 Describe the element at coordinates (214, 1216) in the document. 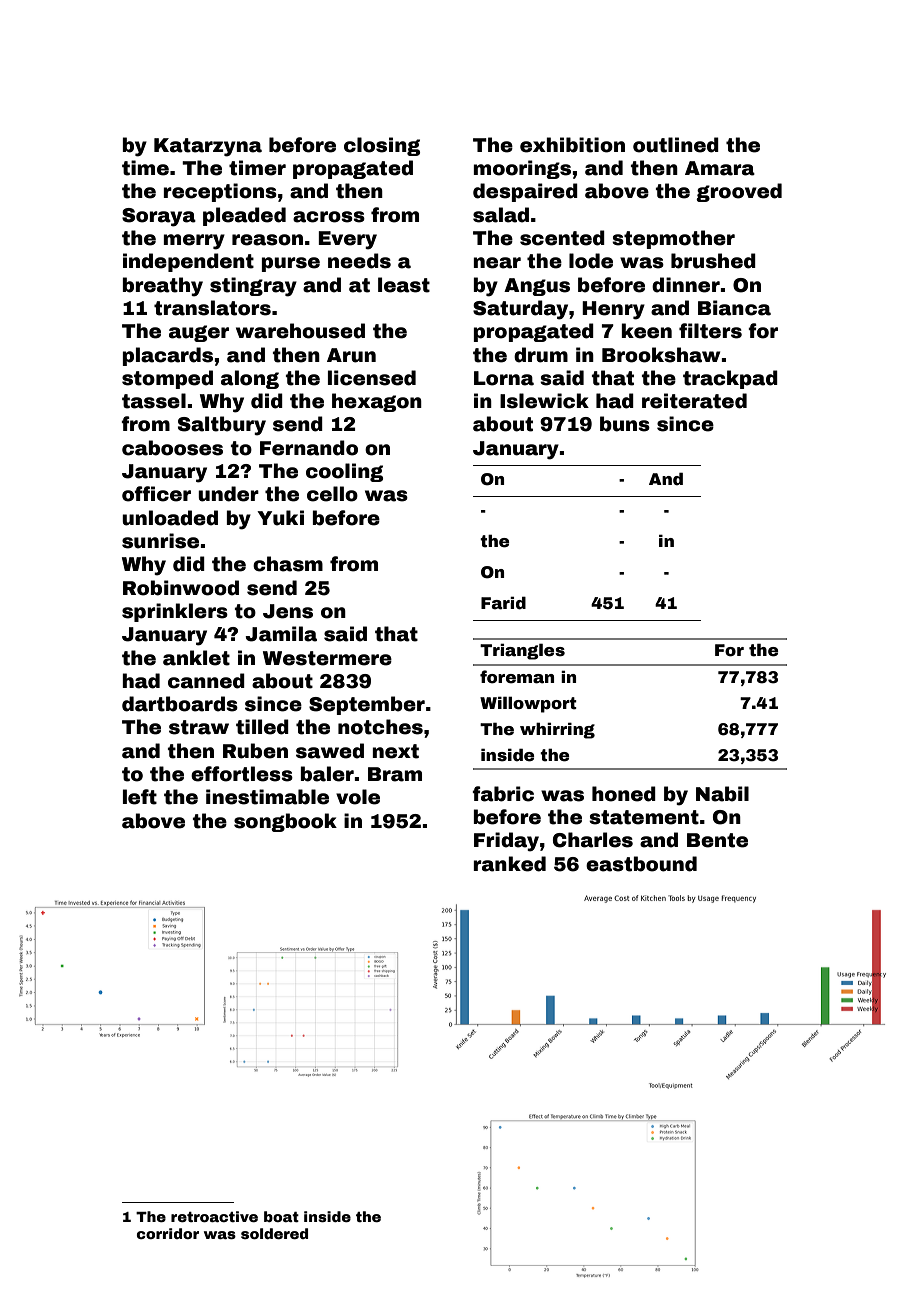

I see `retroactive` at that location.
